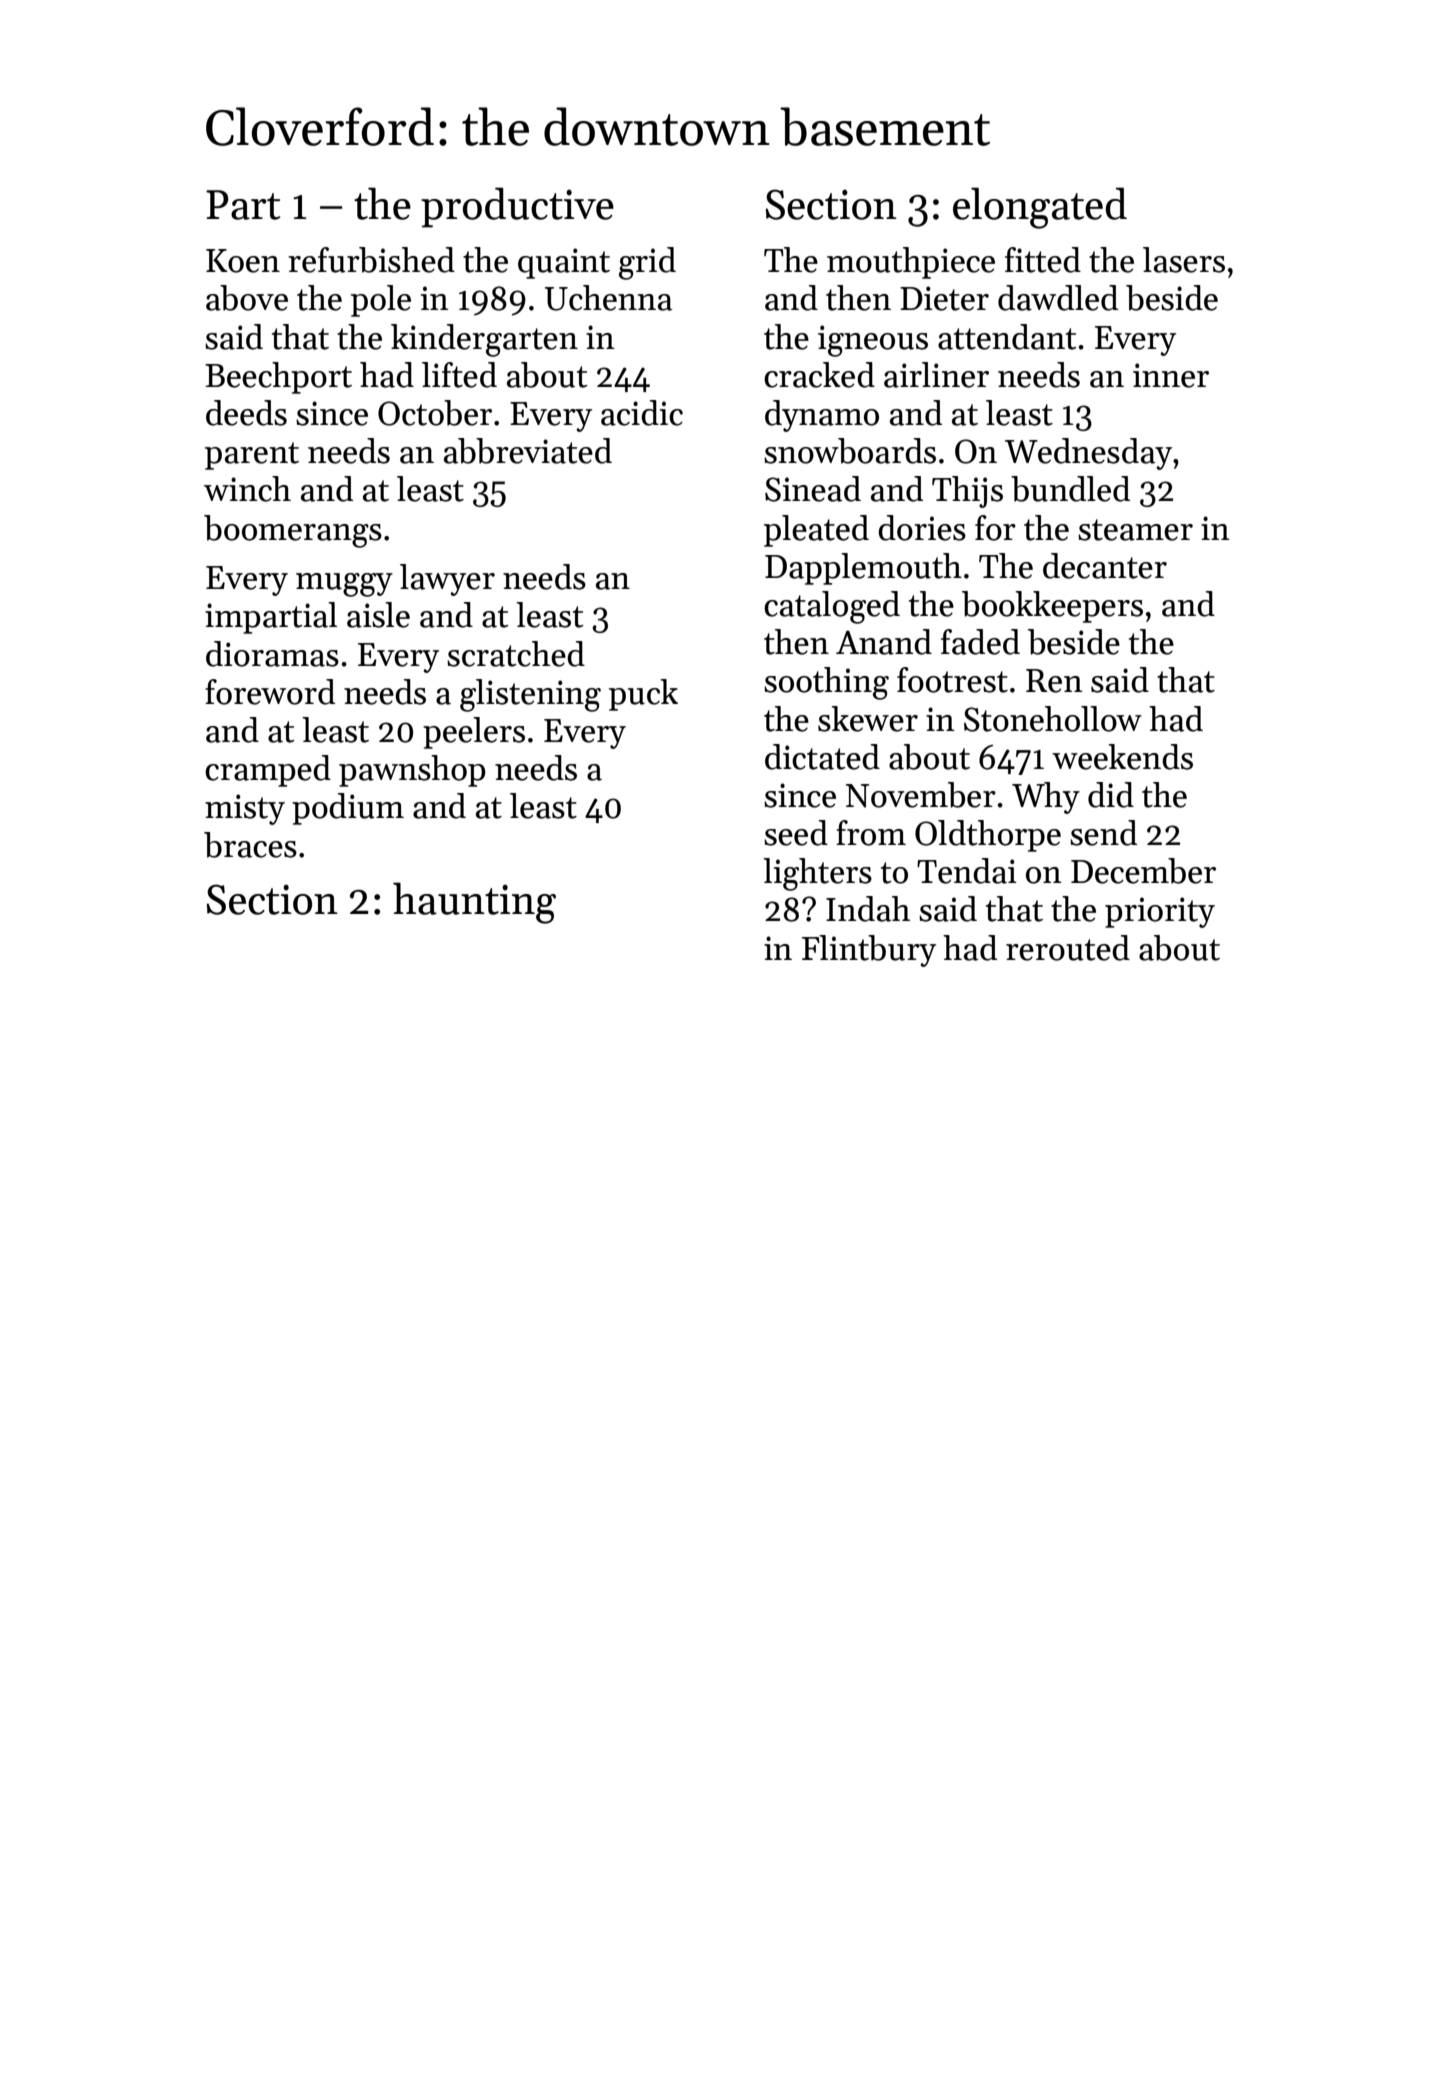 The width and height of the document is (1450, 2100). I want to click on grid, so click(647, 263).
